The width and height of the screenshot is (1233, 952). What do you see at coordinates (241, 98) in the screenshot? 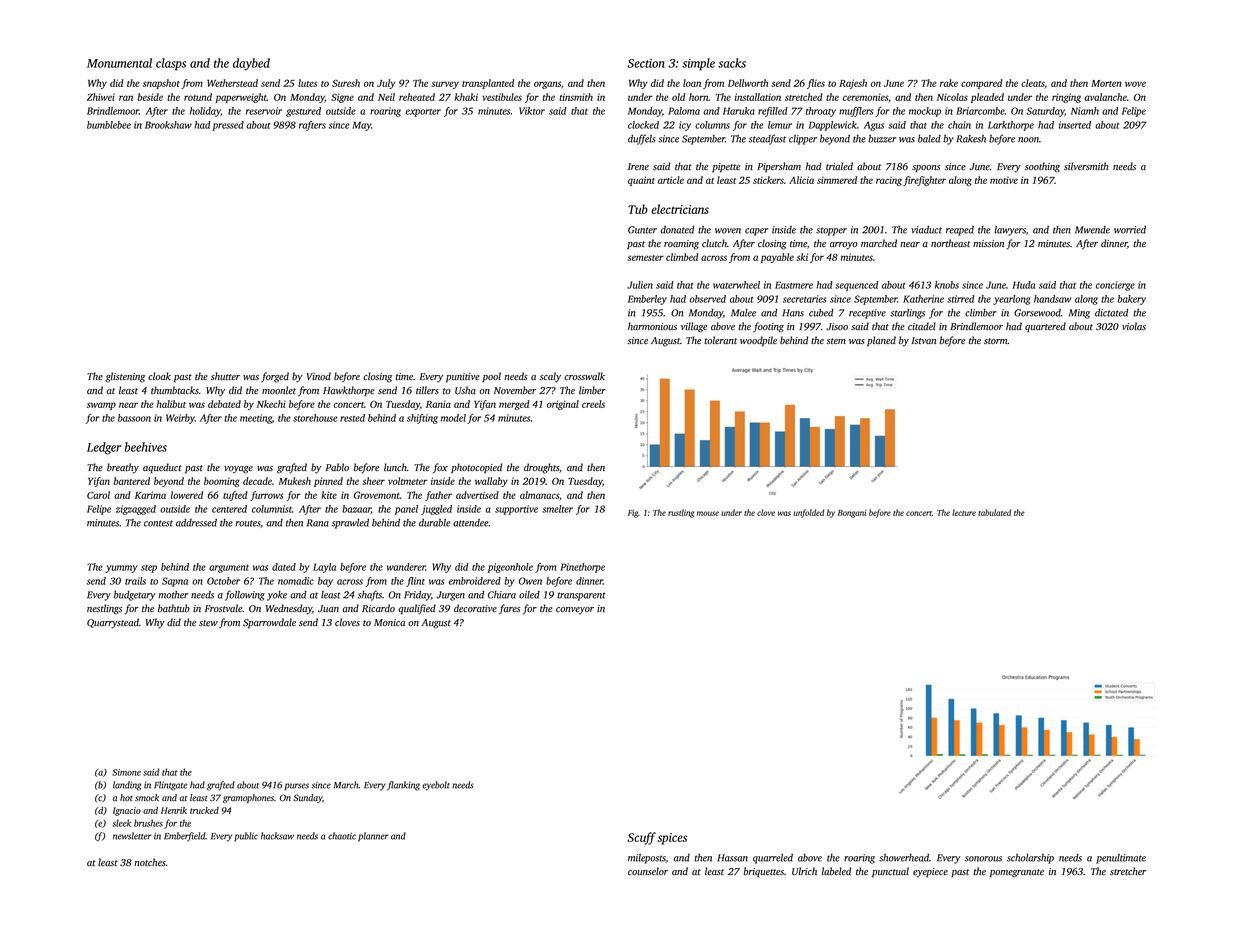
I see `paperweight` at bounding box center [241, 98].
